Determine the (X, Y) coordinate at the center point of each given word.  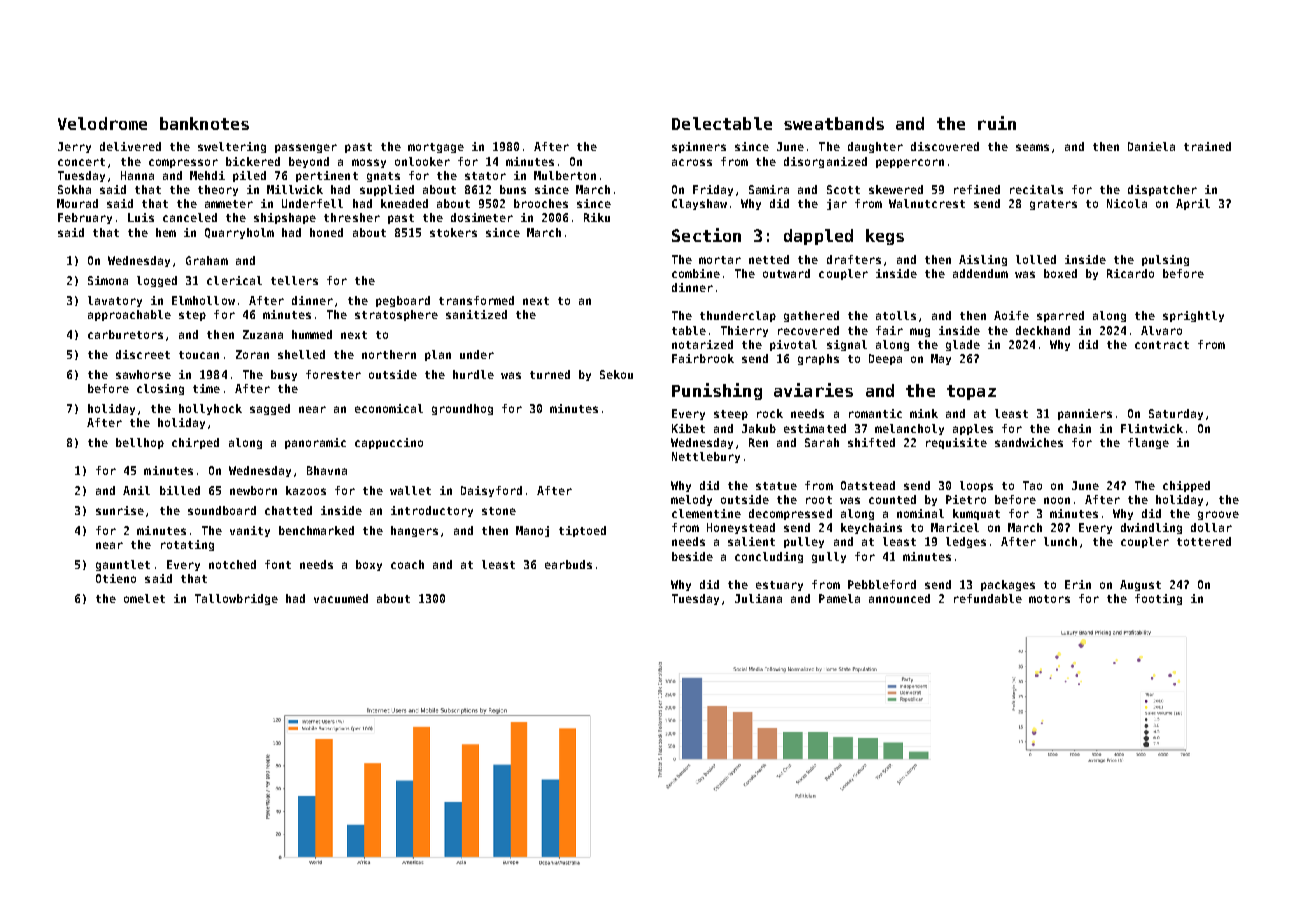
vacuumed (341, 598)
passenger (306, 148)
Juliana (758, 598)
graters (1053, 205)
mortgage (436, 148)
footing (1158, 599)
